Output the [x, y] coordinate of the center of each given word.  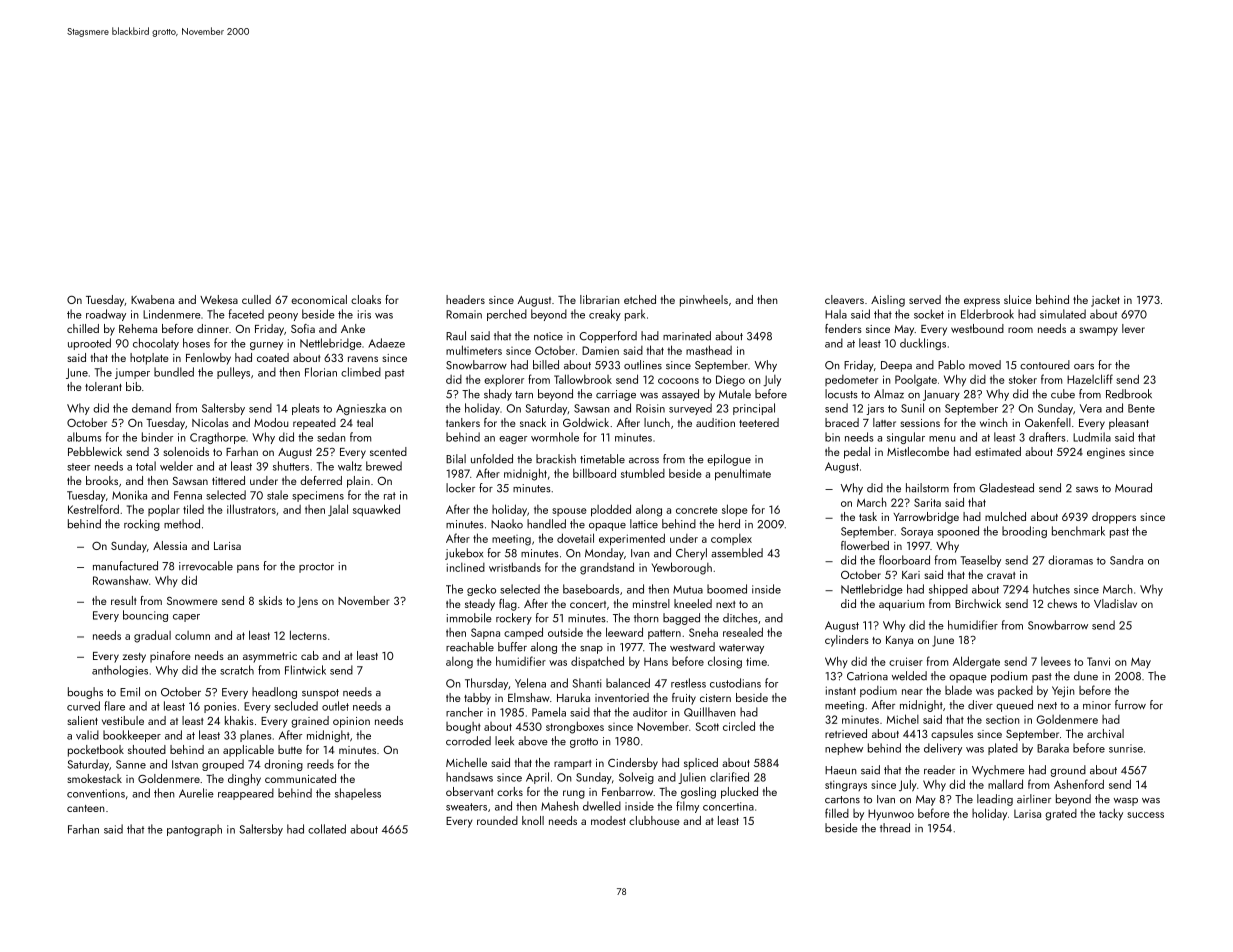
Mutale [735, 394]
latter [884, 422]
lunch [657, 422]
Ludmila [1092, 437]
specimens [318, 496]
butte [290, 749]
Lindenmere [172, 314]
